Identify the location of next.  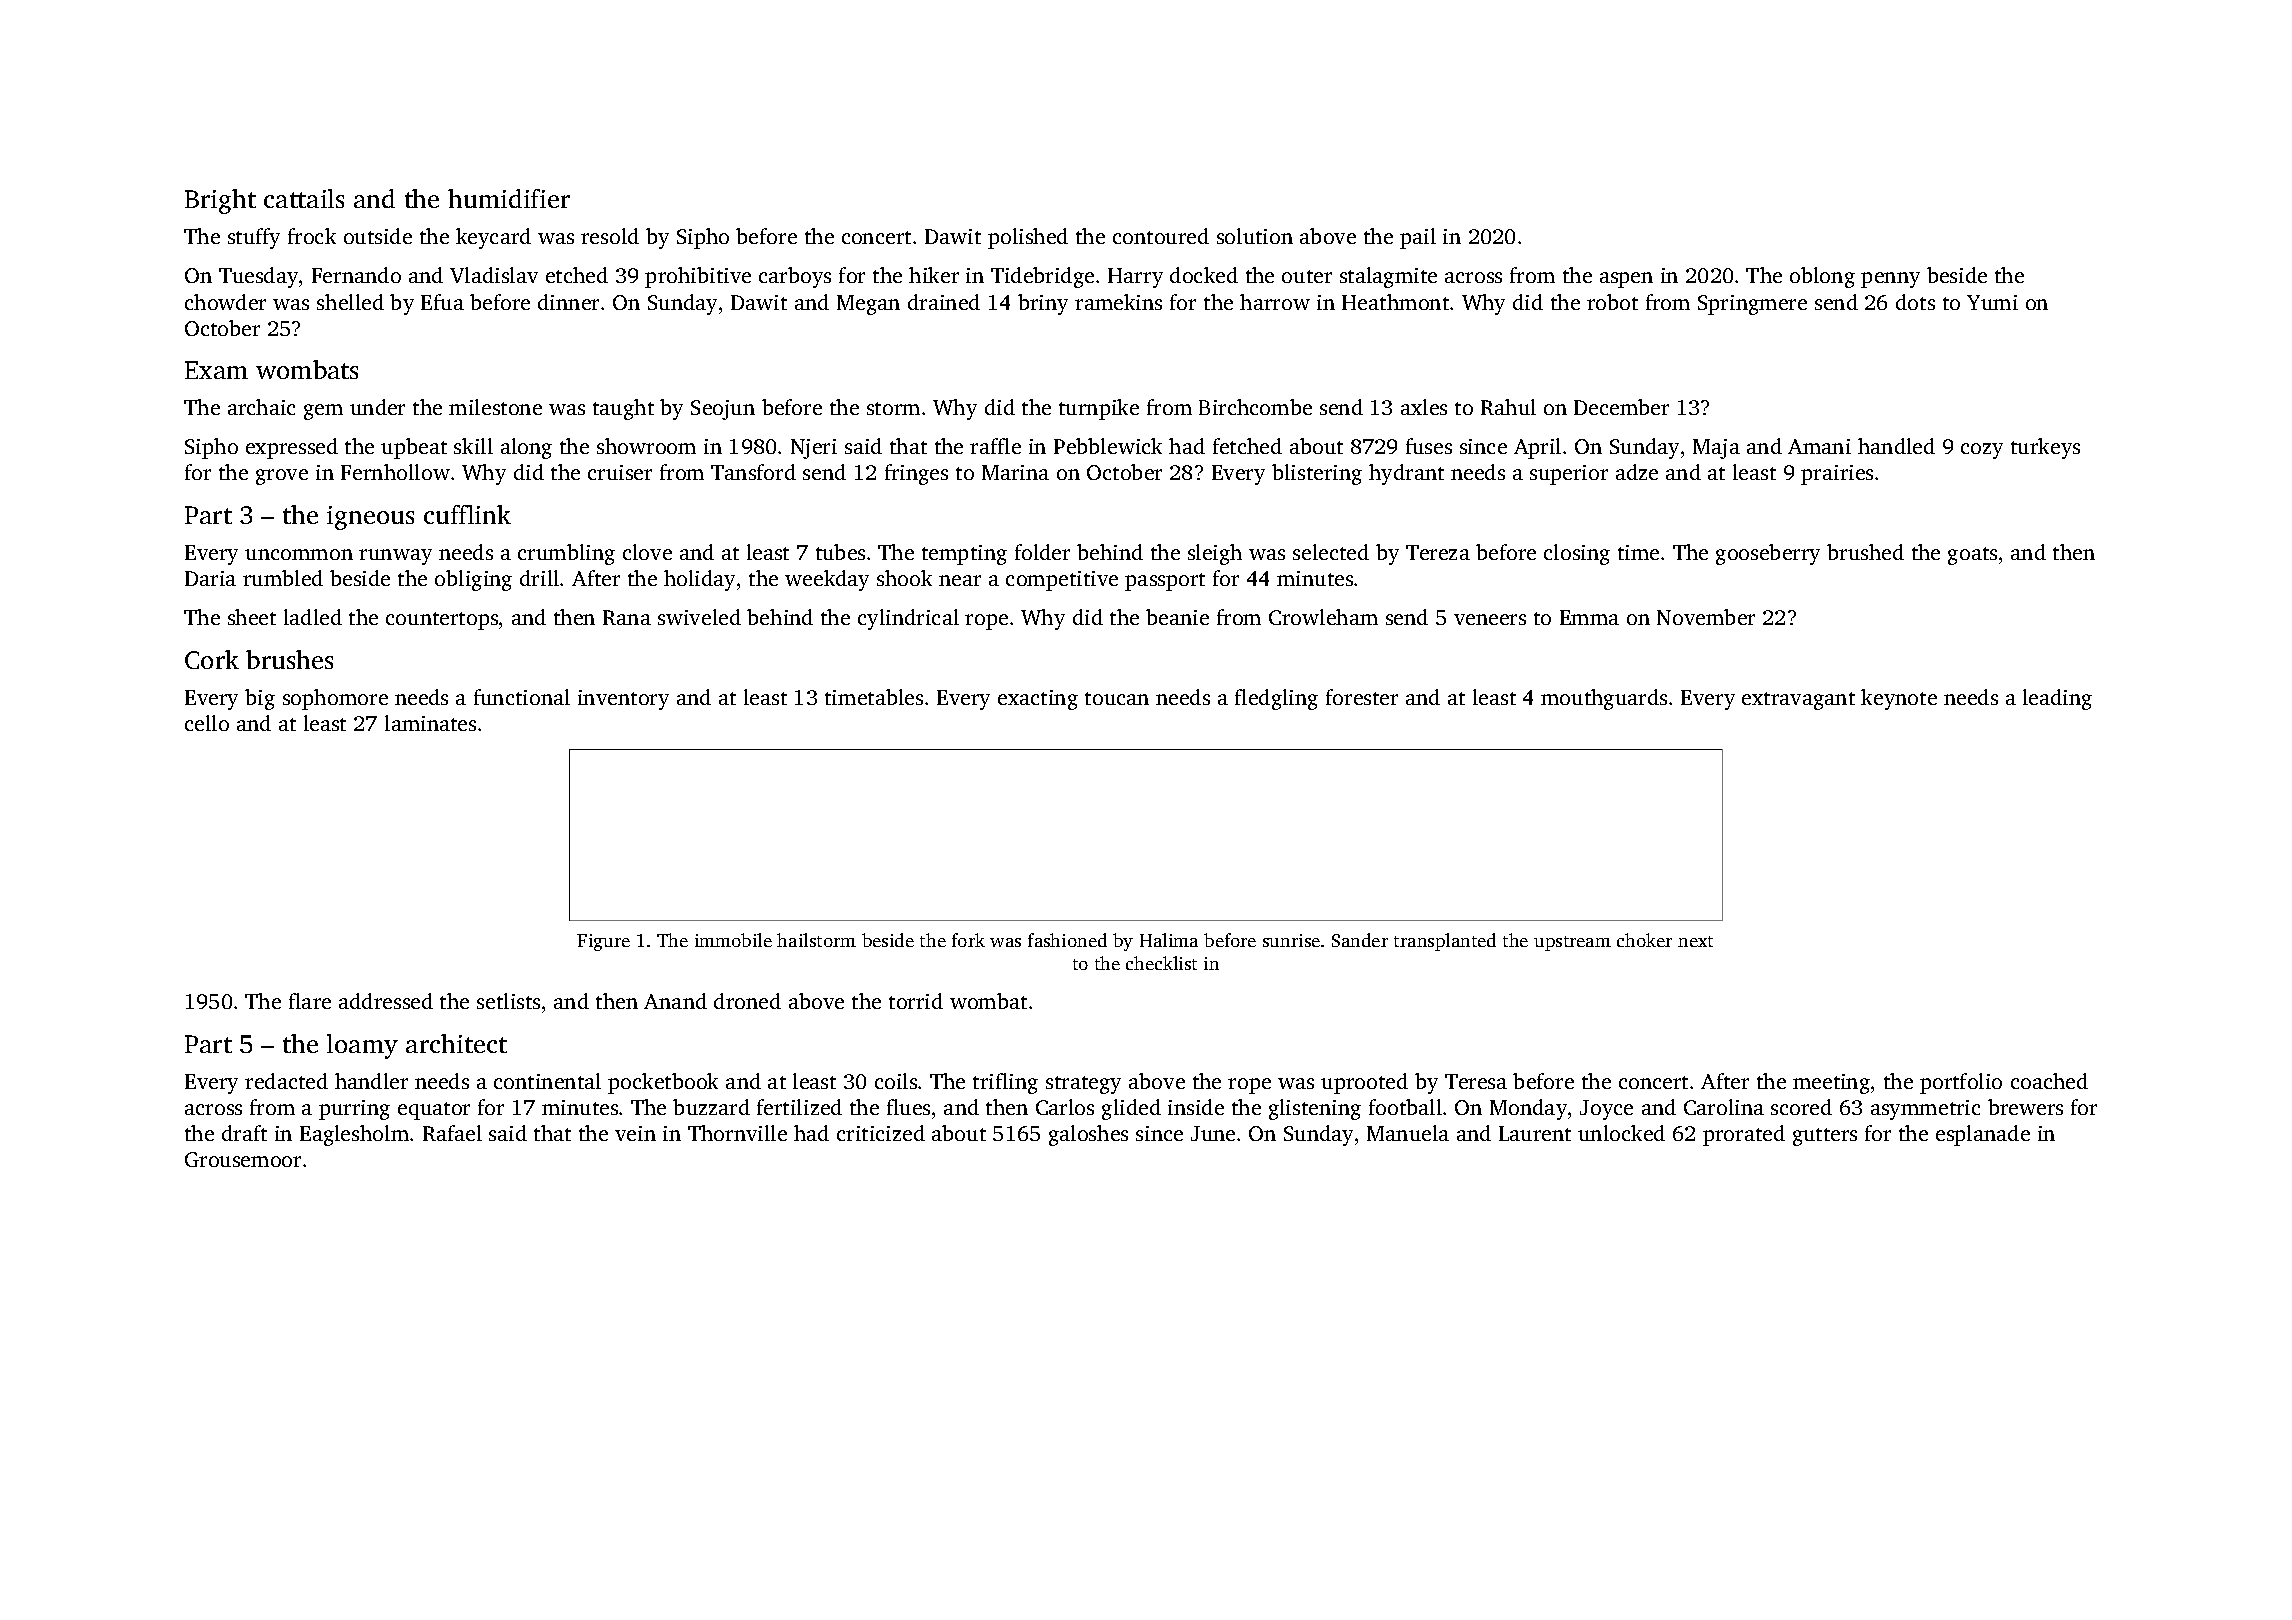
(1695, 941).
